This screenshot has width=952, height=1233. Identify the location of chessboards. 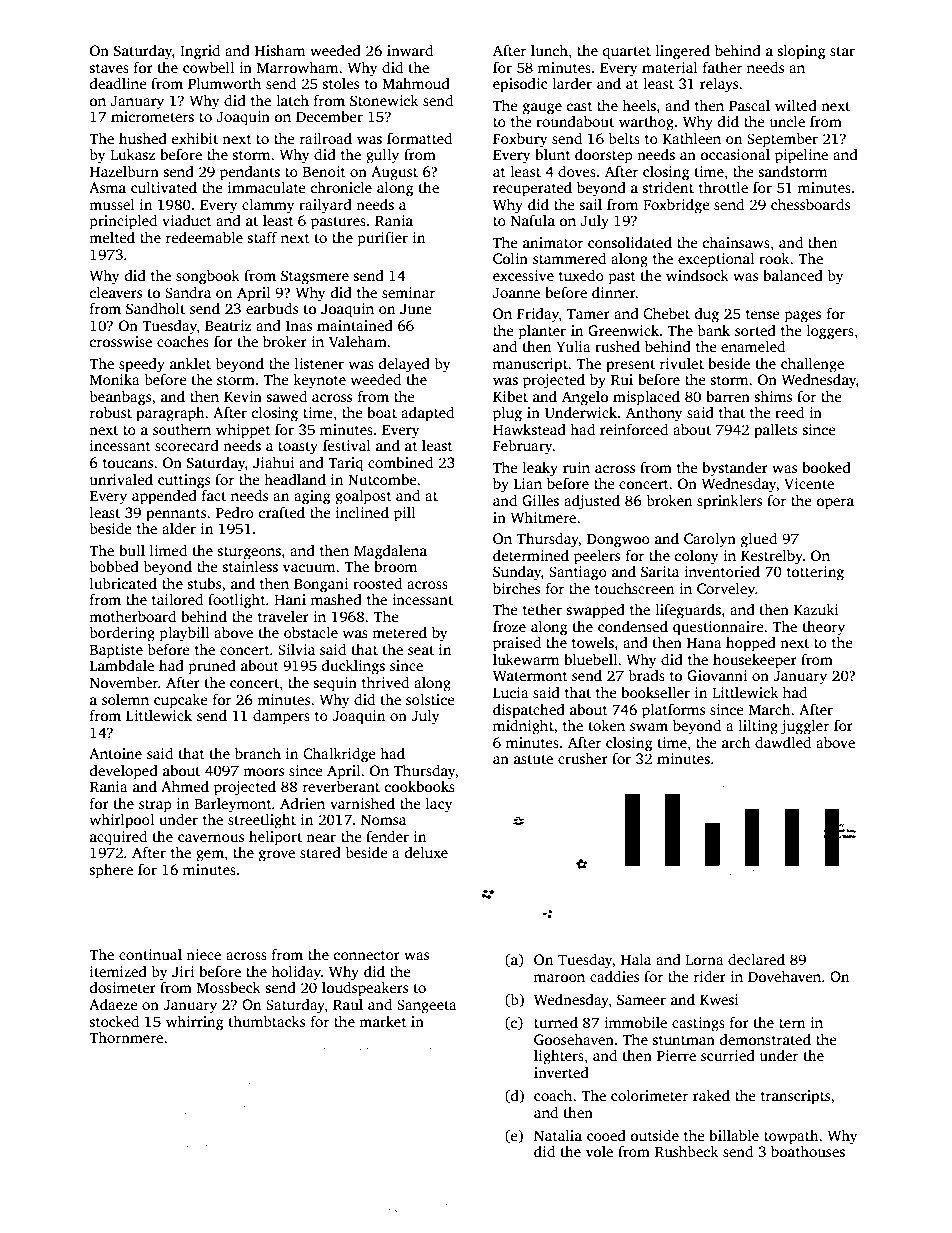
(810, 204).
